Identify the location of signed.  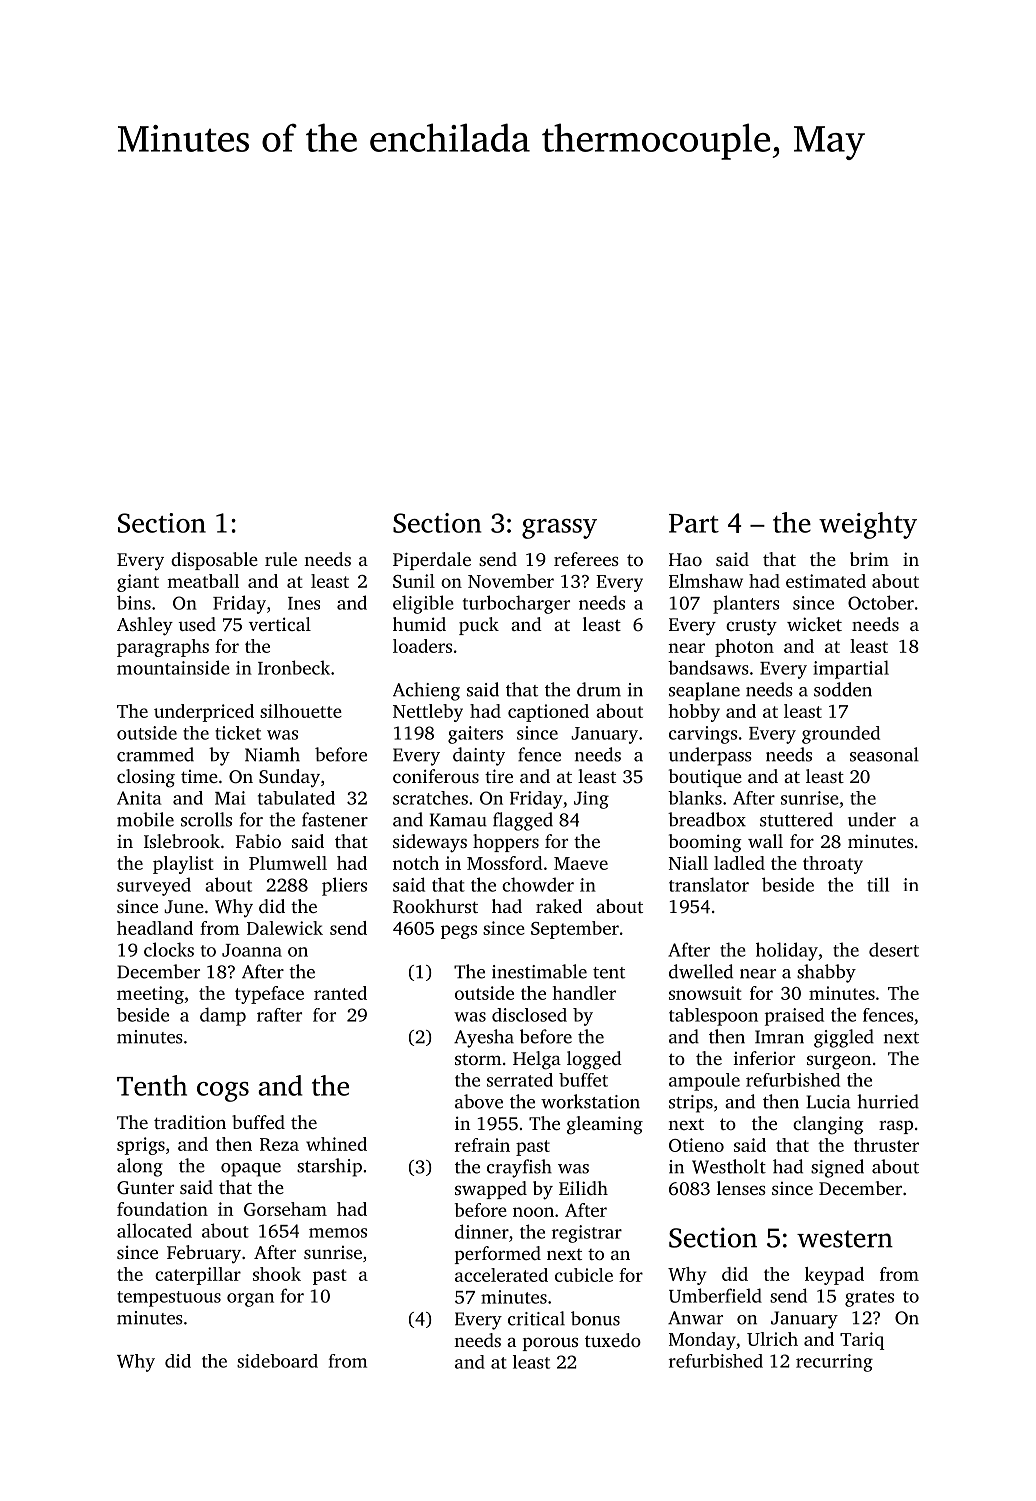
(837, 1168).
